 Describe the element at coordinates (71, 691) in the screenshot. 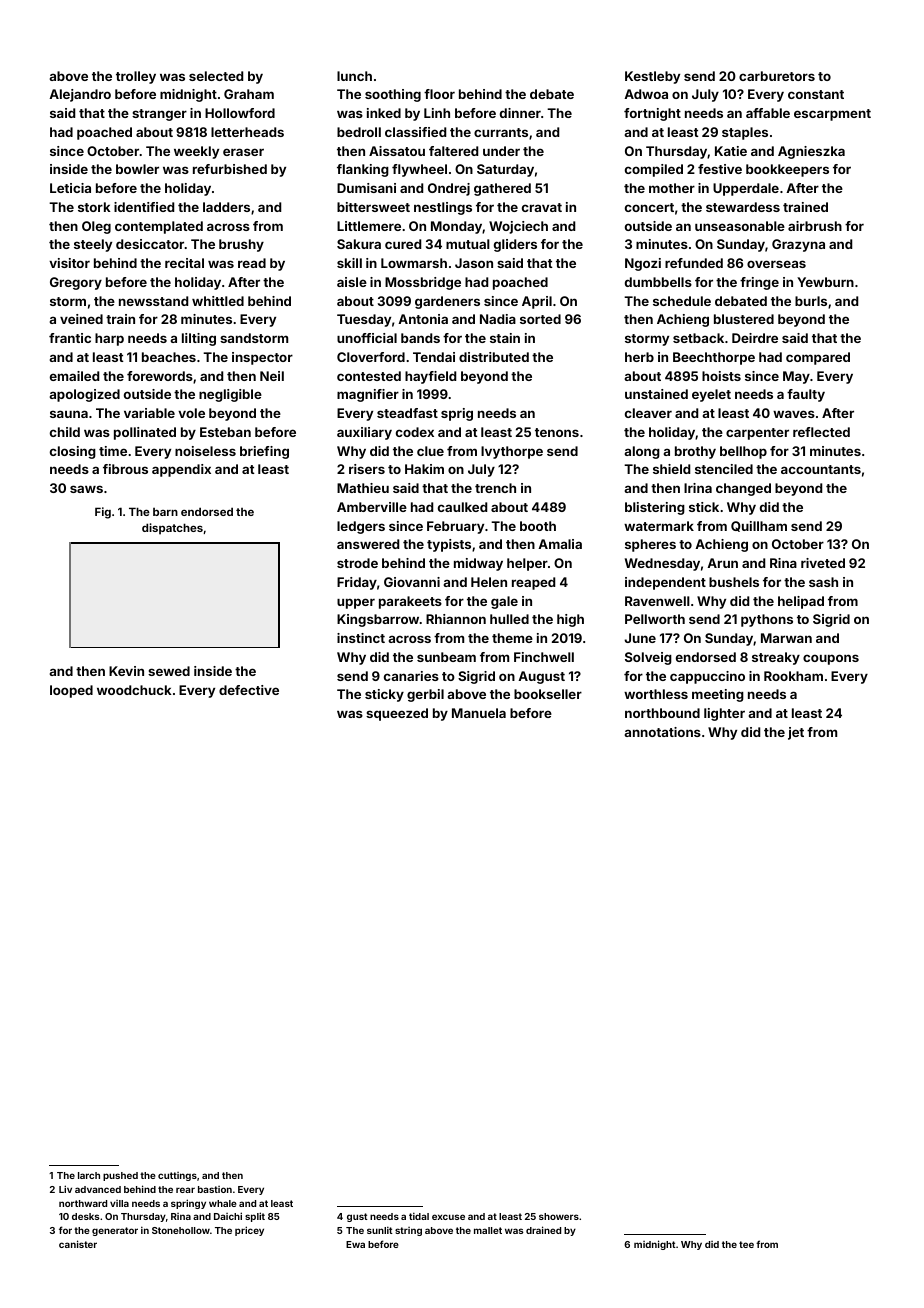

I see `looped` at that location.
